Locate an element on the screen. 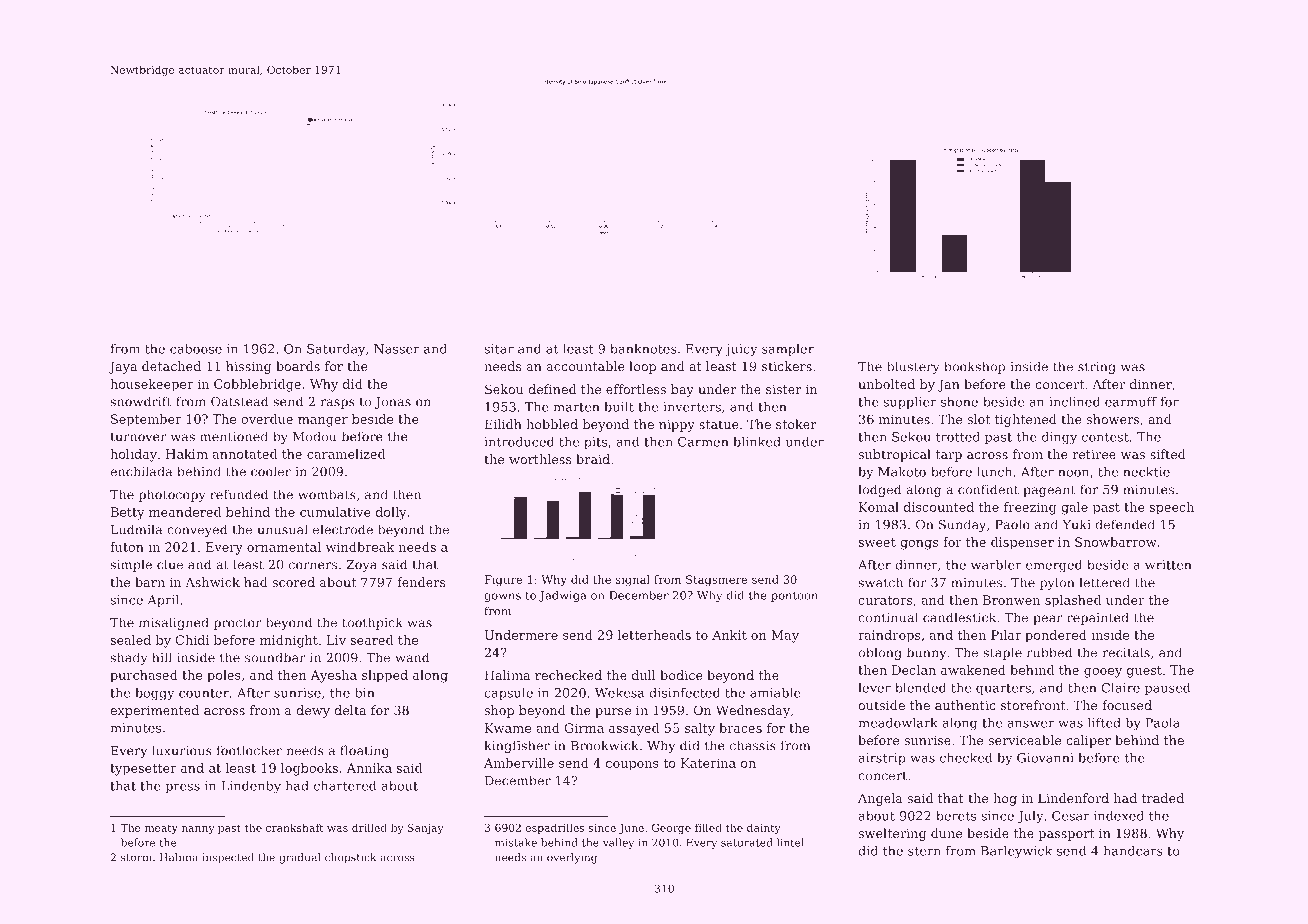 Image resolution: width=1308 pixels, height=924 pixels. string is located at coordinates (1097, 368).
